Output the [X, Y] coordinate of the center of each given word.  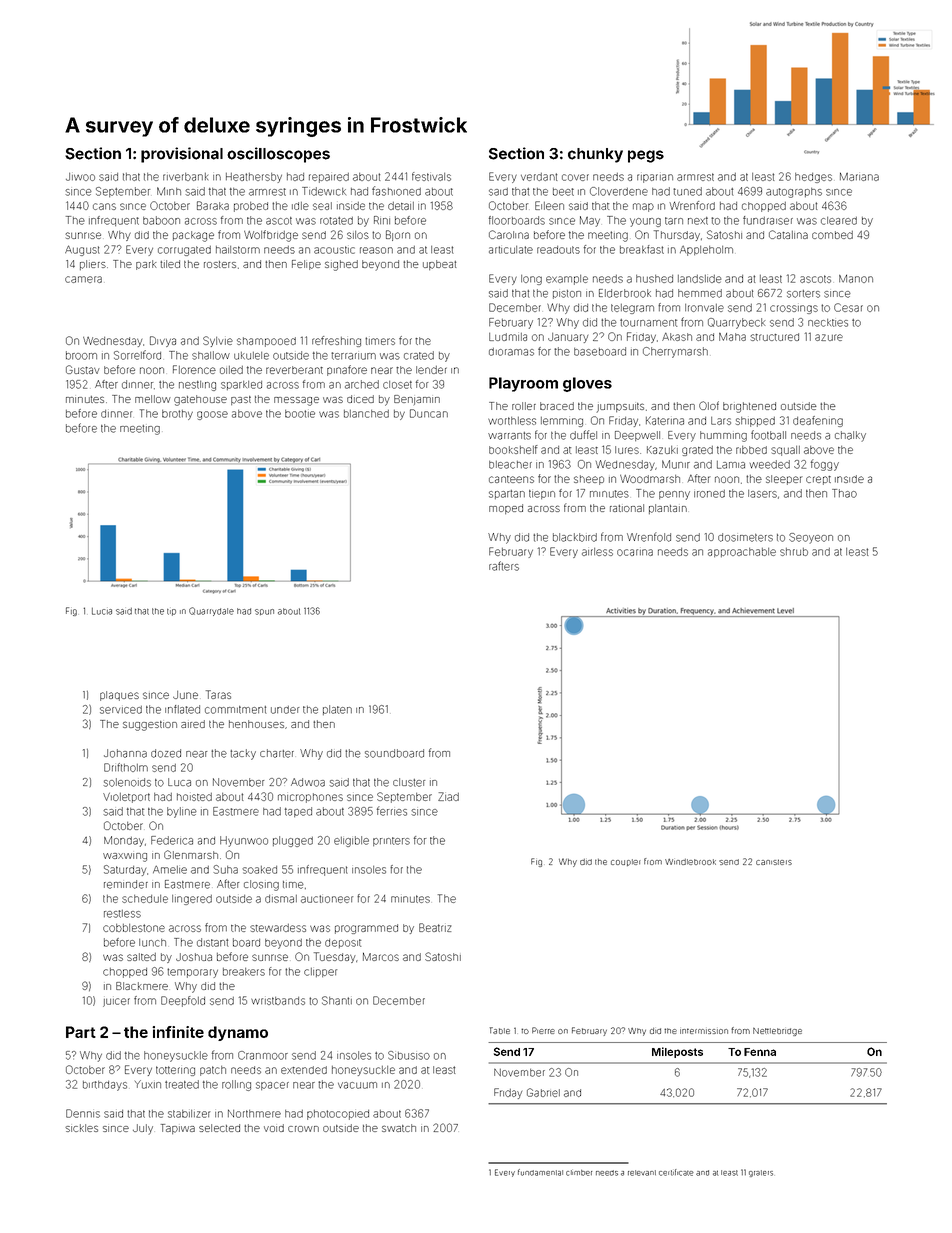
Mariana [859, 176]
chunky [595, 155]
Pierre [543, 1030]
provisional [182, 155]
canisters [774, 862]
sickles [81, 1128]
